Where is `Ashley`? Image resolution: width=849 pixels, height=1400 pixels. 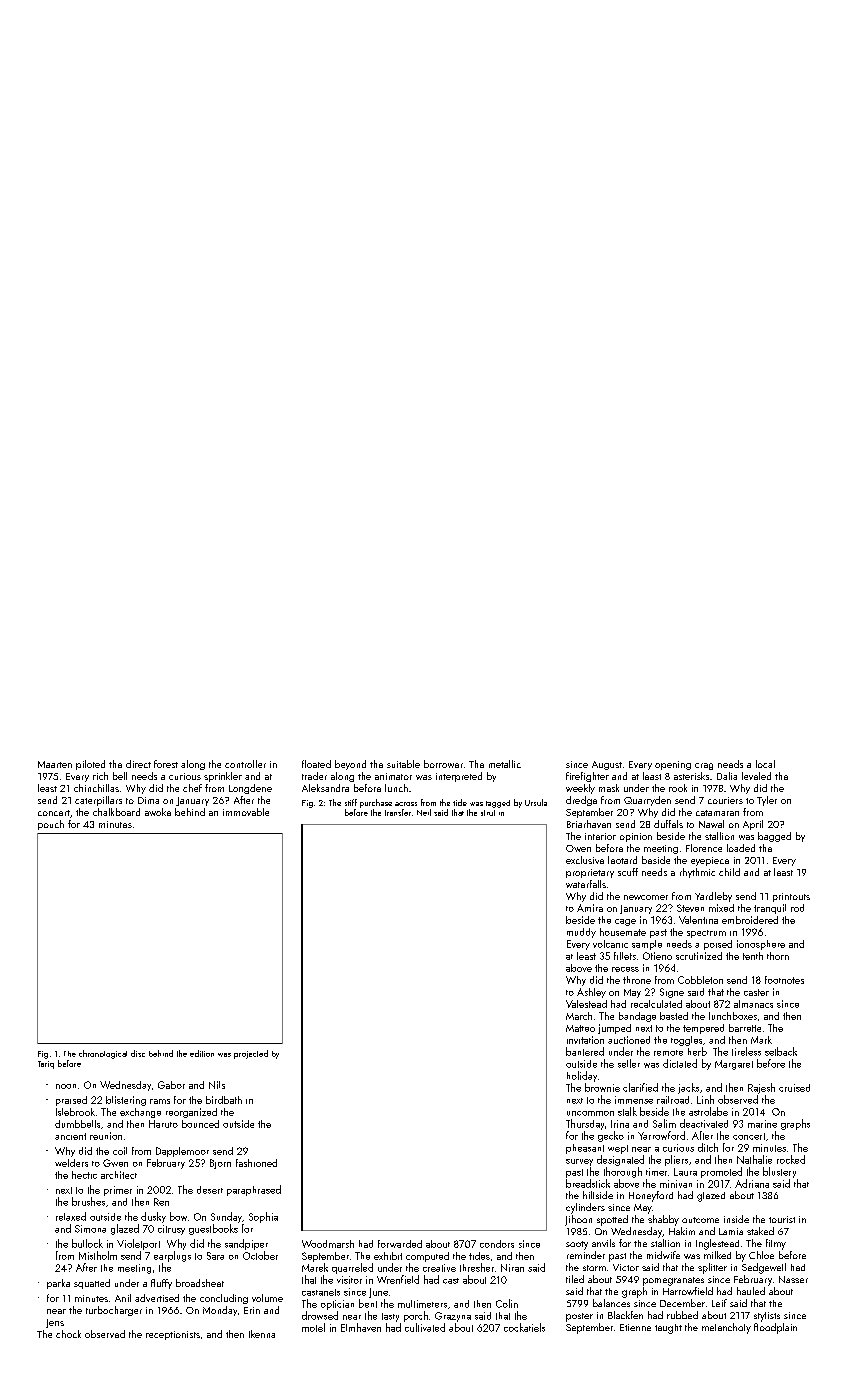 Ashley is located at coordinates (591, 993).
